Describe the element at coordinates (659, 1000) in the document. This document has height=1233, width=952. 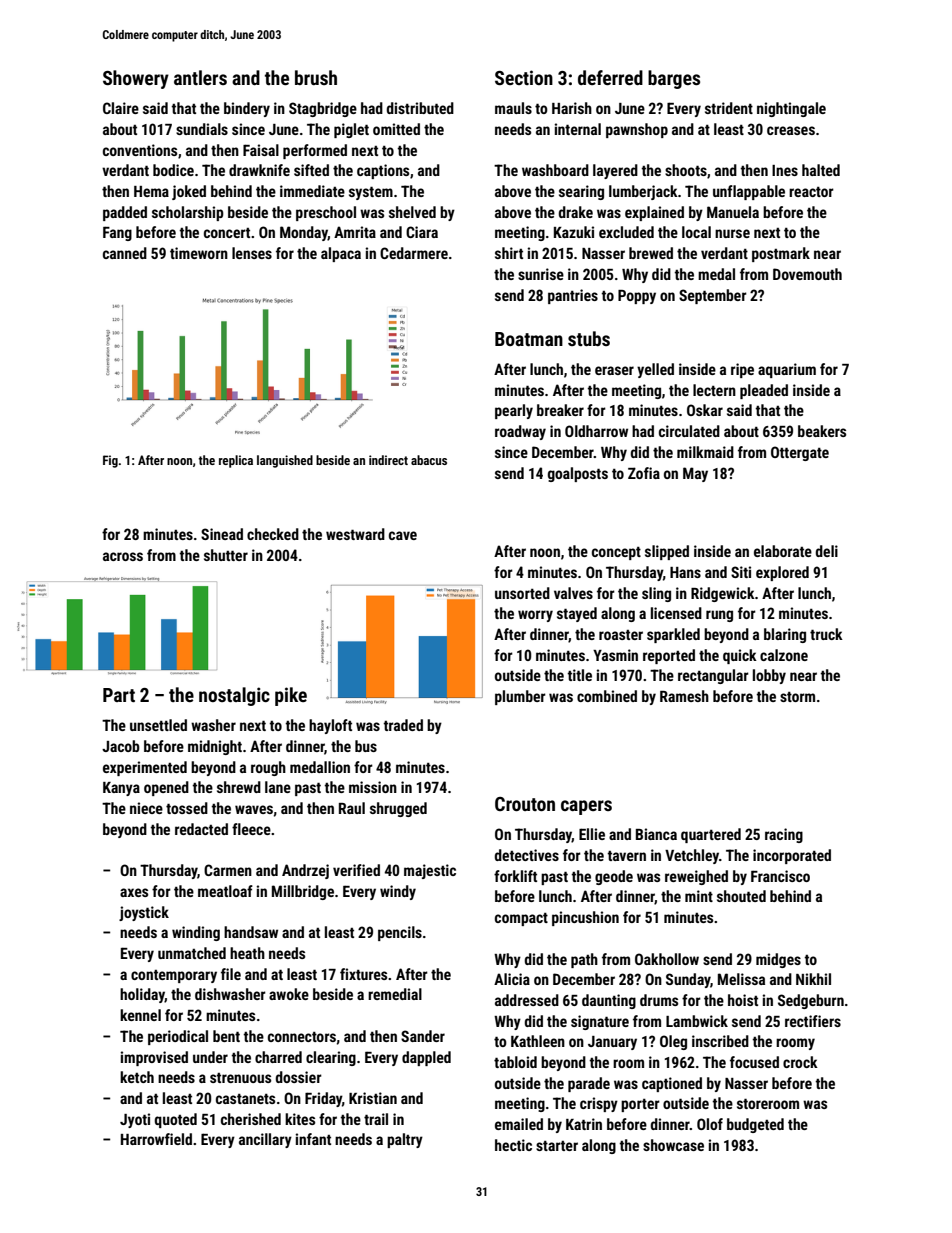
I see `drums` at that location.
